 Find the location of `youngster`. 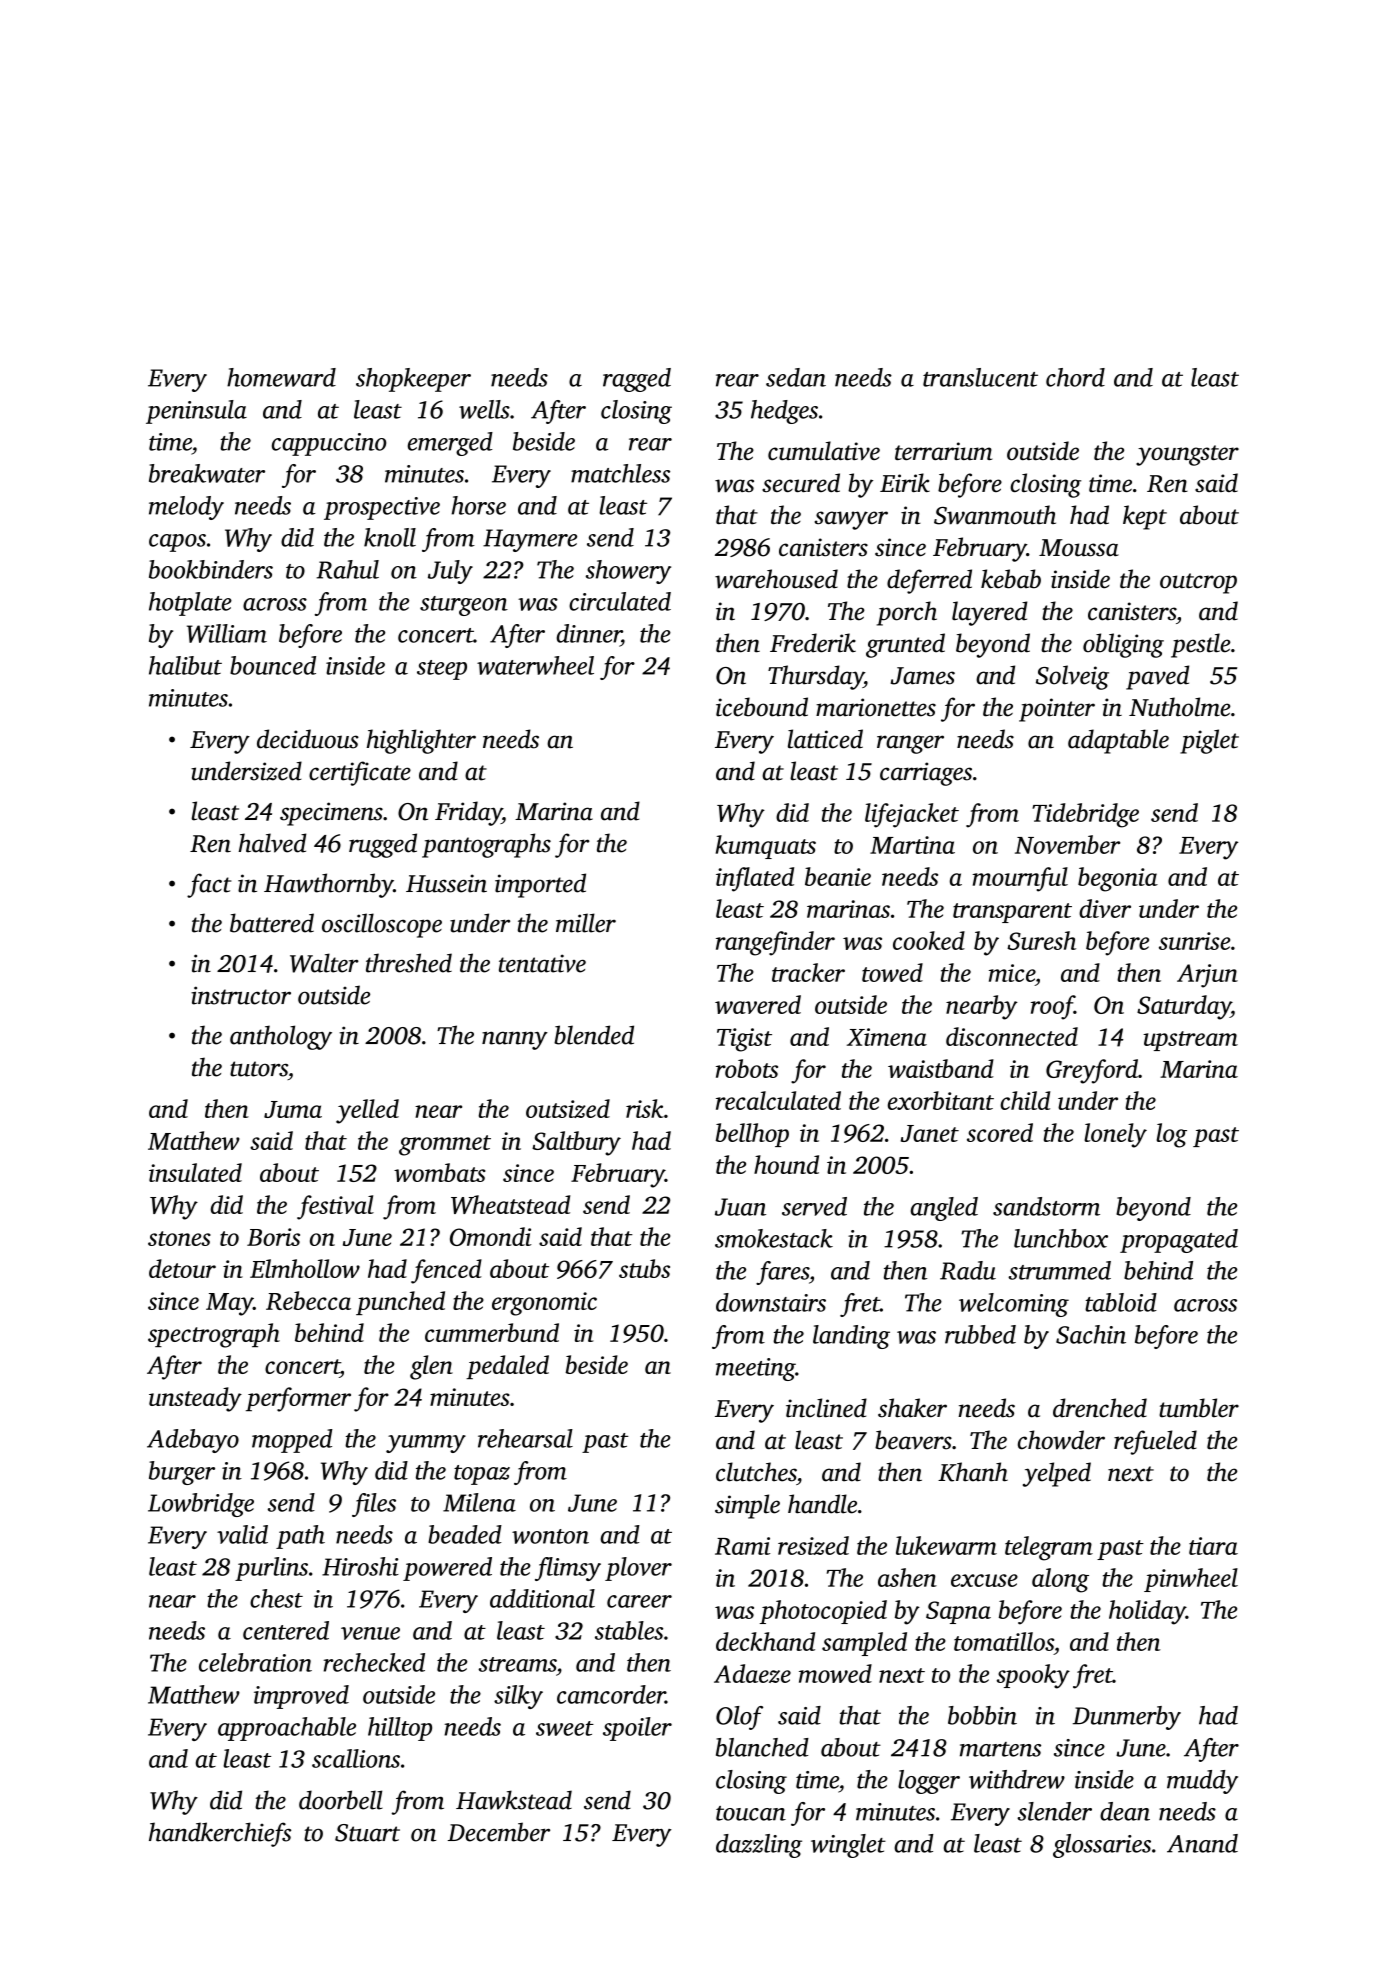

youngster is located at coordinates (1187, 455).
